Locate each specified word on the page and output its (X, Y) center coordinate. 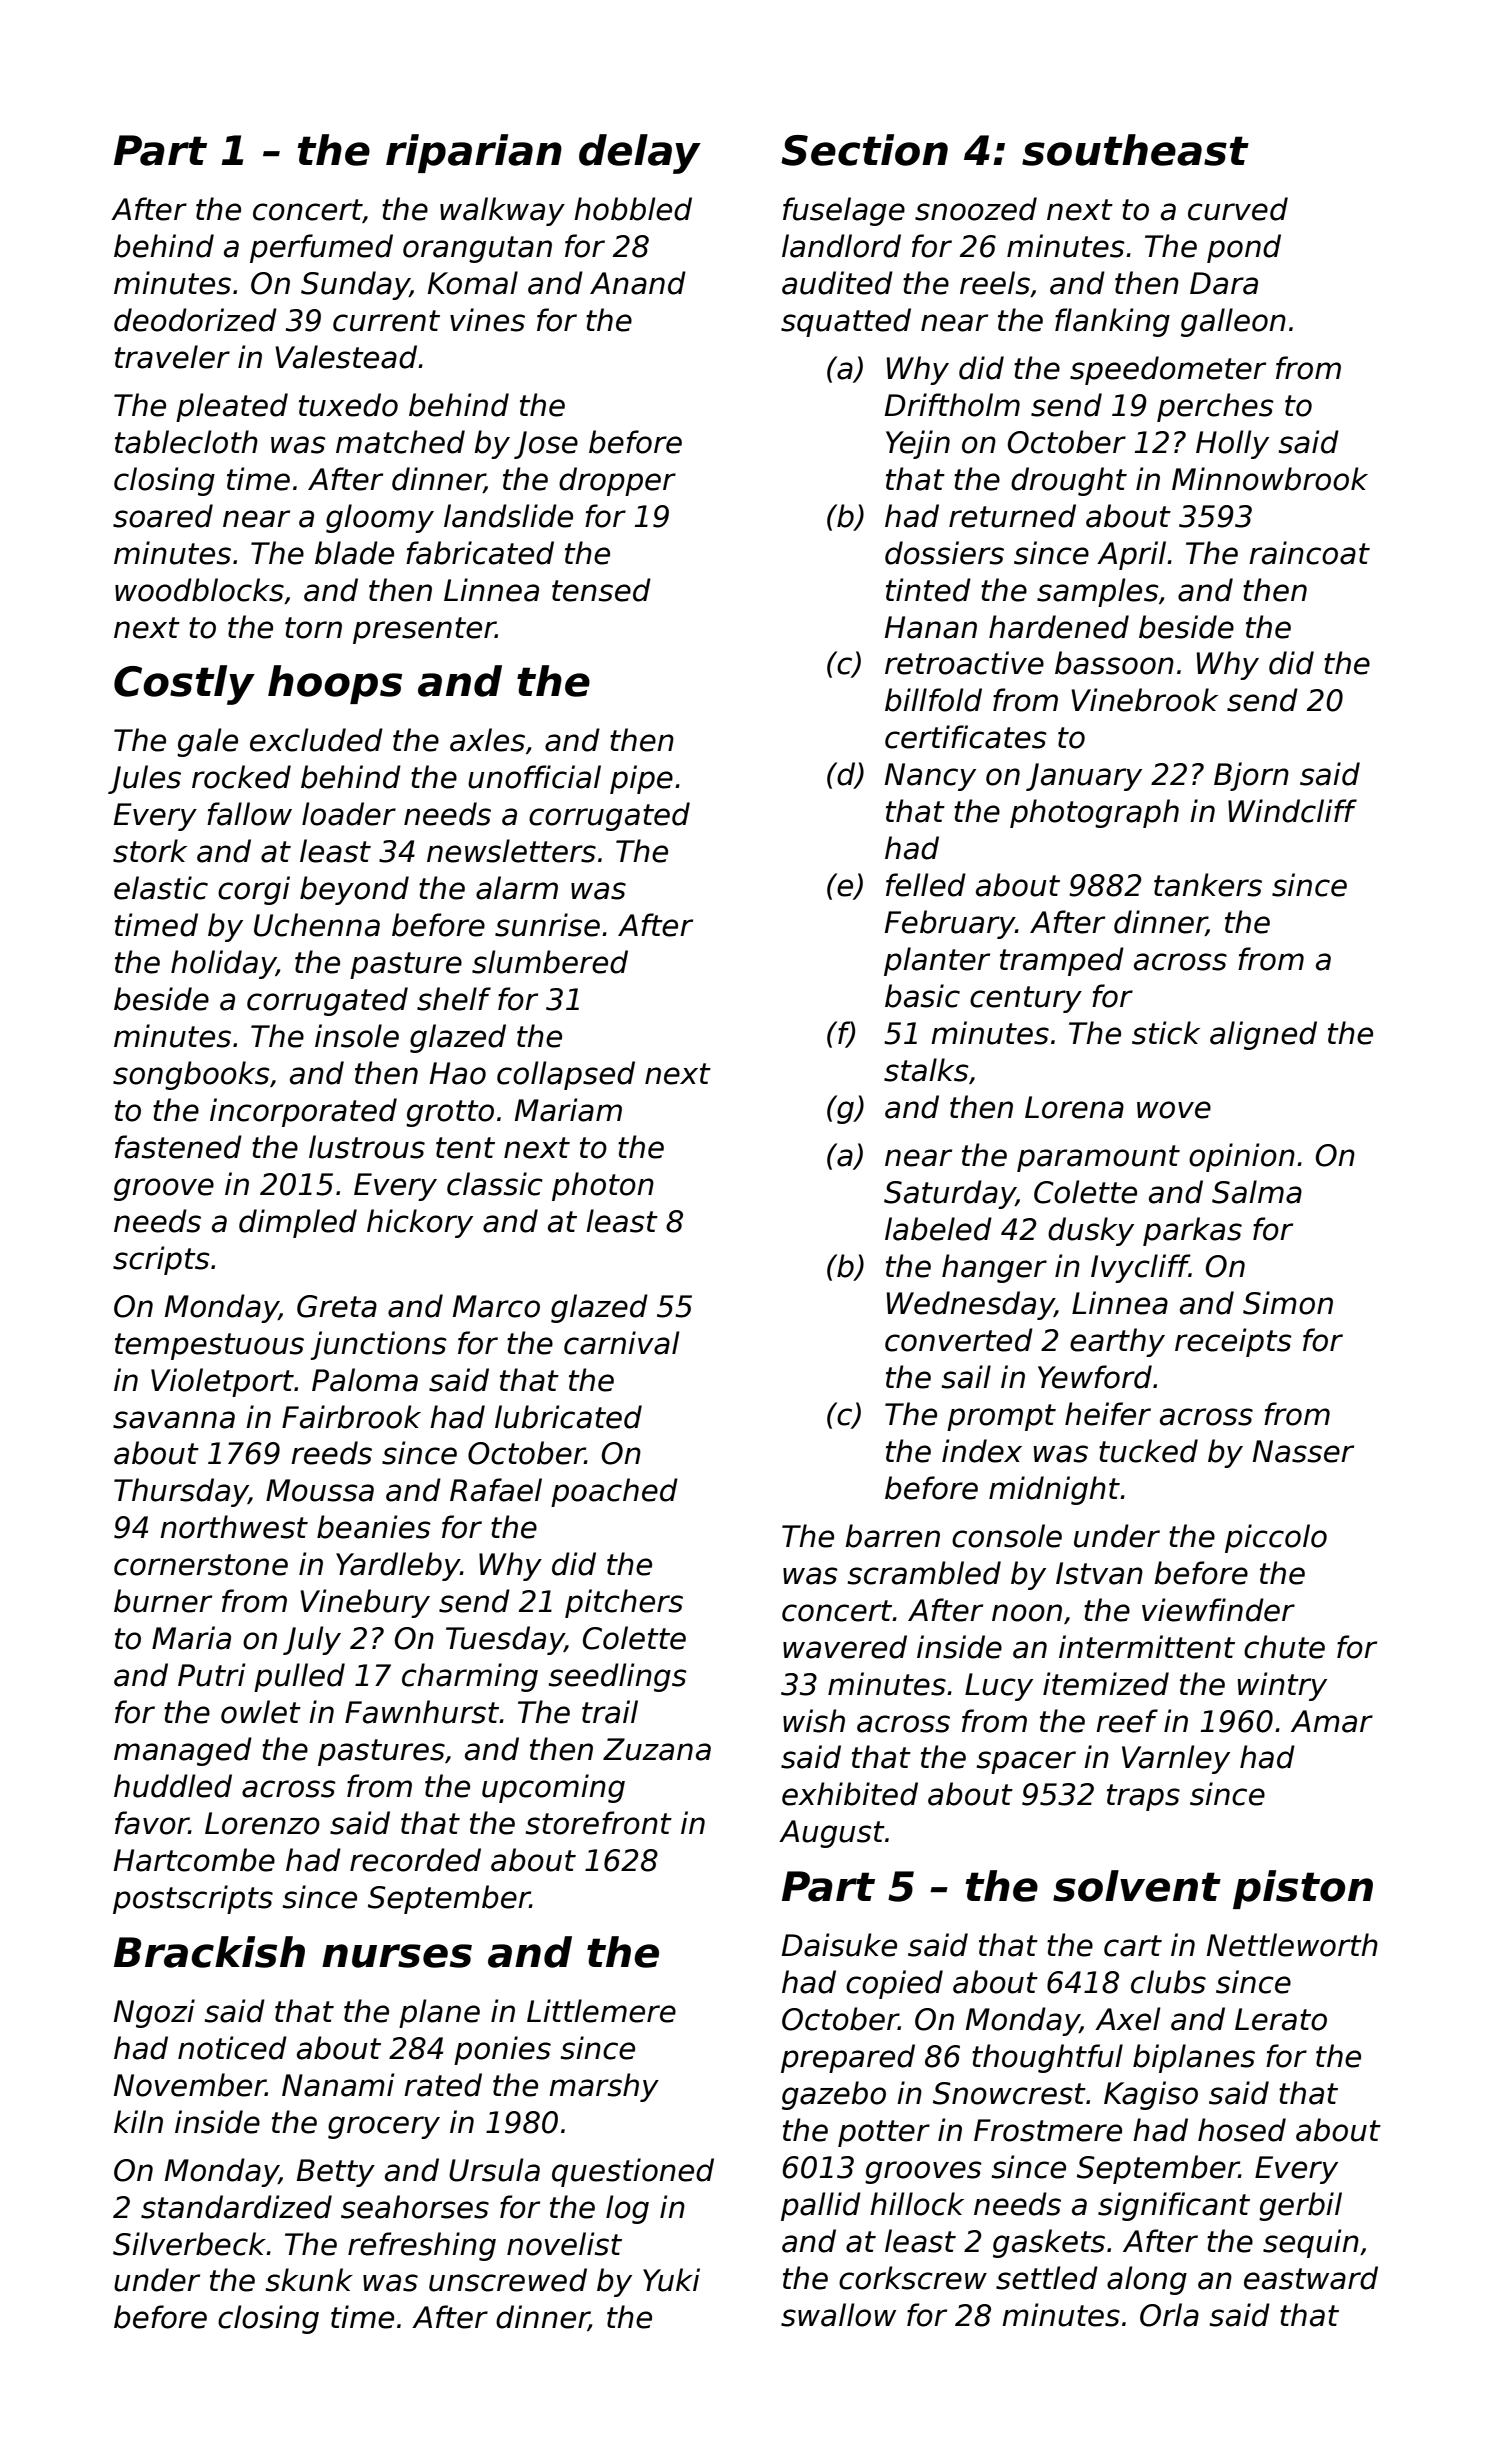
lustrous (367, 1147)
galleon (1233, 322)
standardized (236, 2207)
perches (1215, 407)
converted (959, 1340)
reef (1127, 1721)
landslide (508, 516)
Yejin (918, 444)
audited (837, 283)
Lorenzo (262, 1823)
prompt (1001, 1417)
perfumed (321, 248)
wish (814, 1721)
